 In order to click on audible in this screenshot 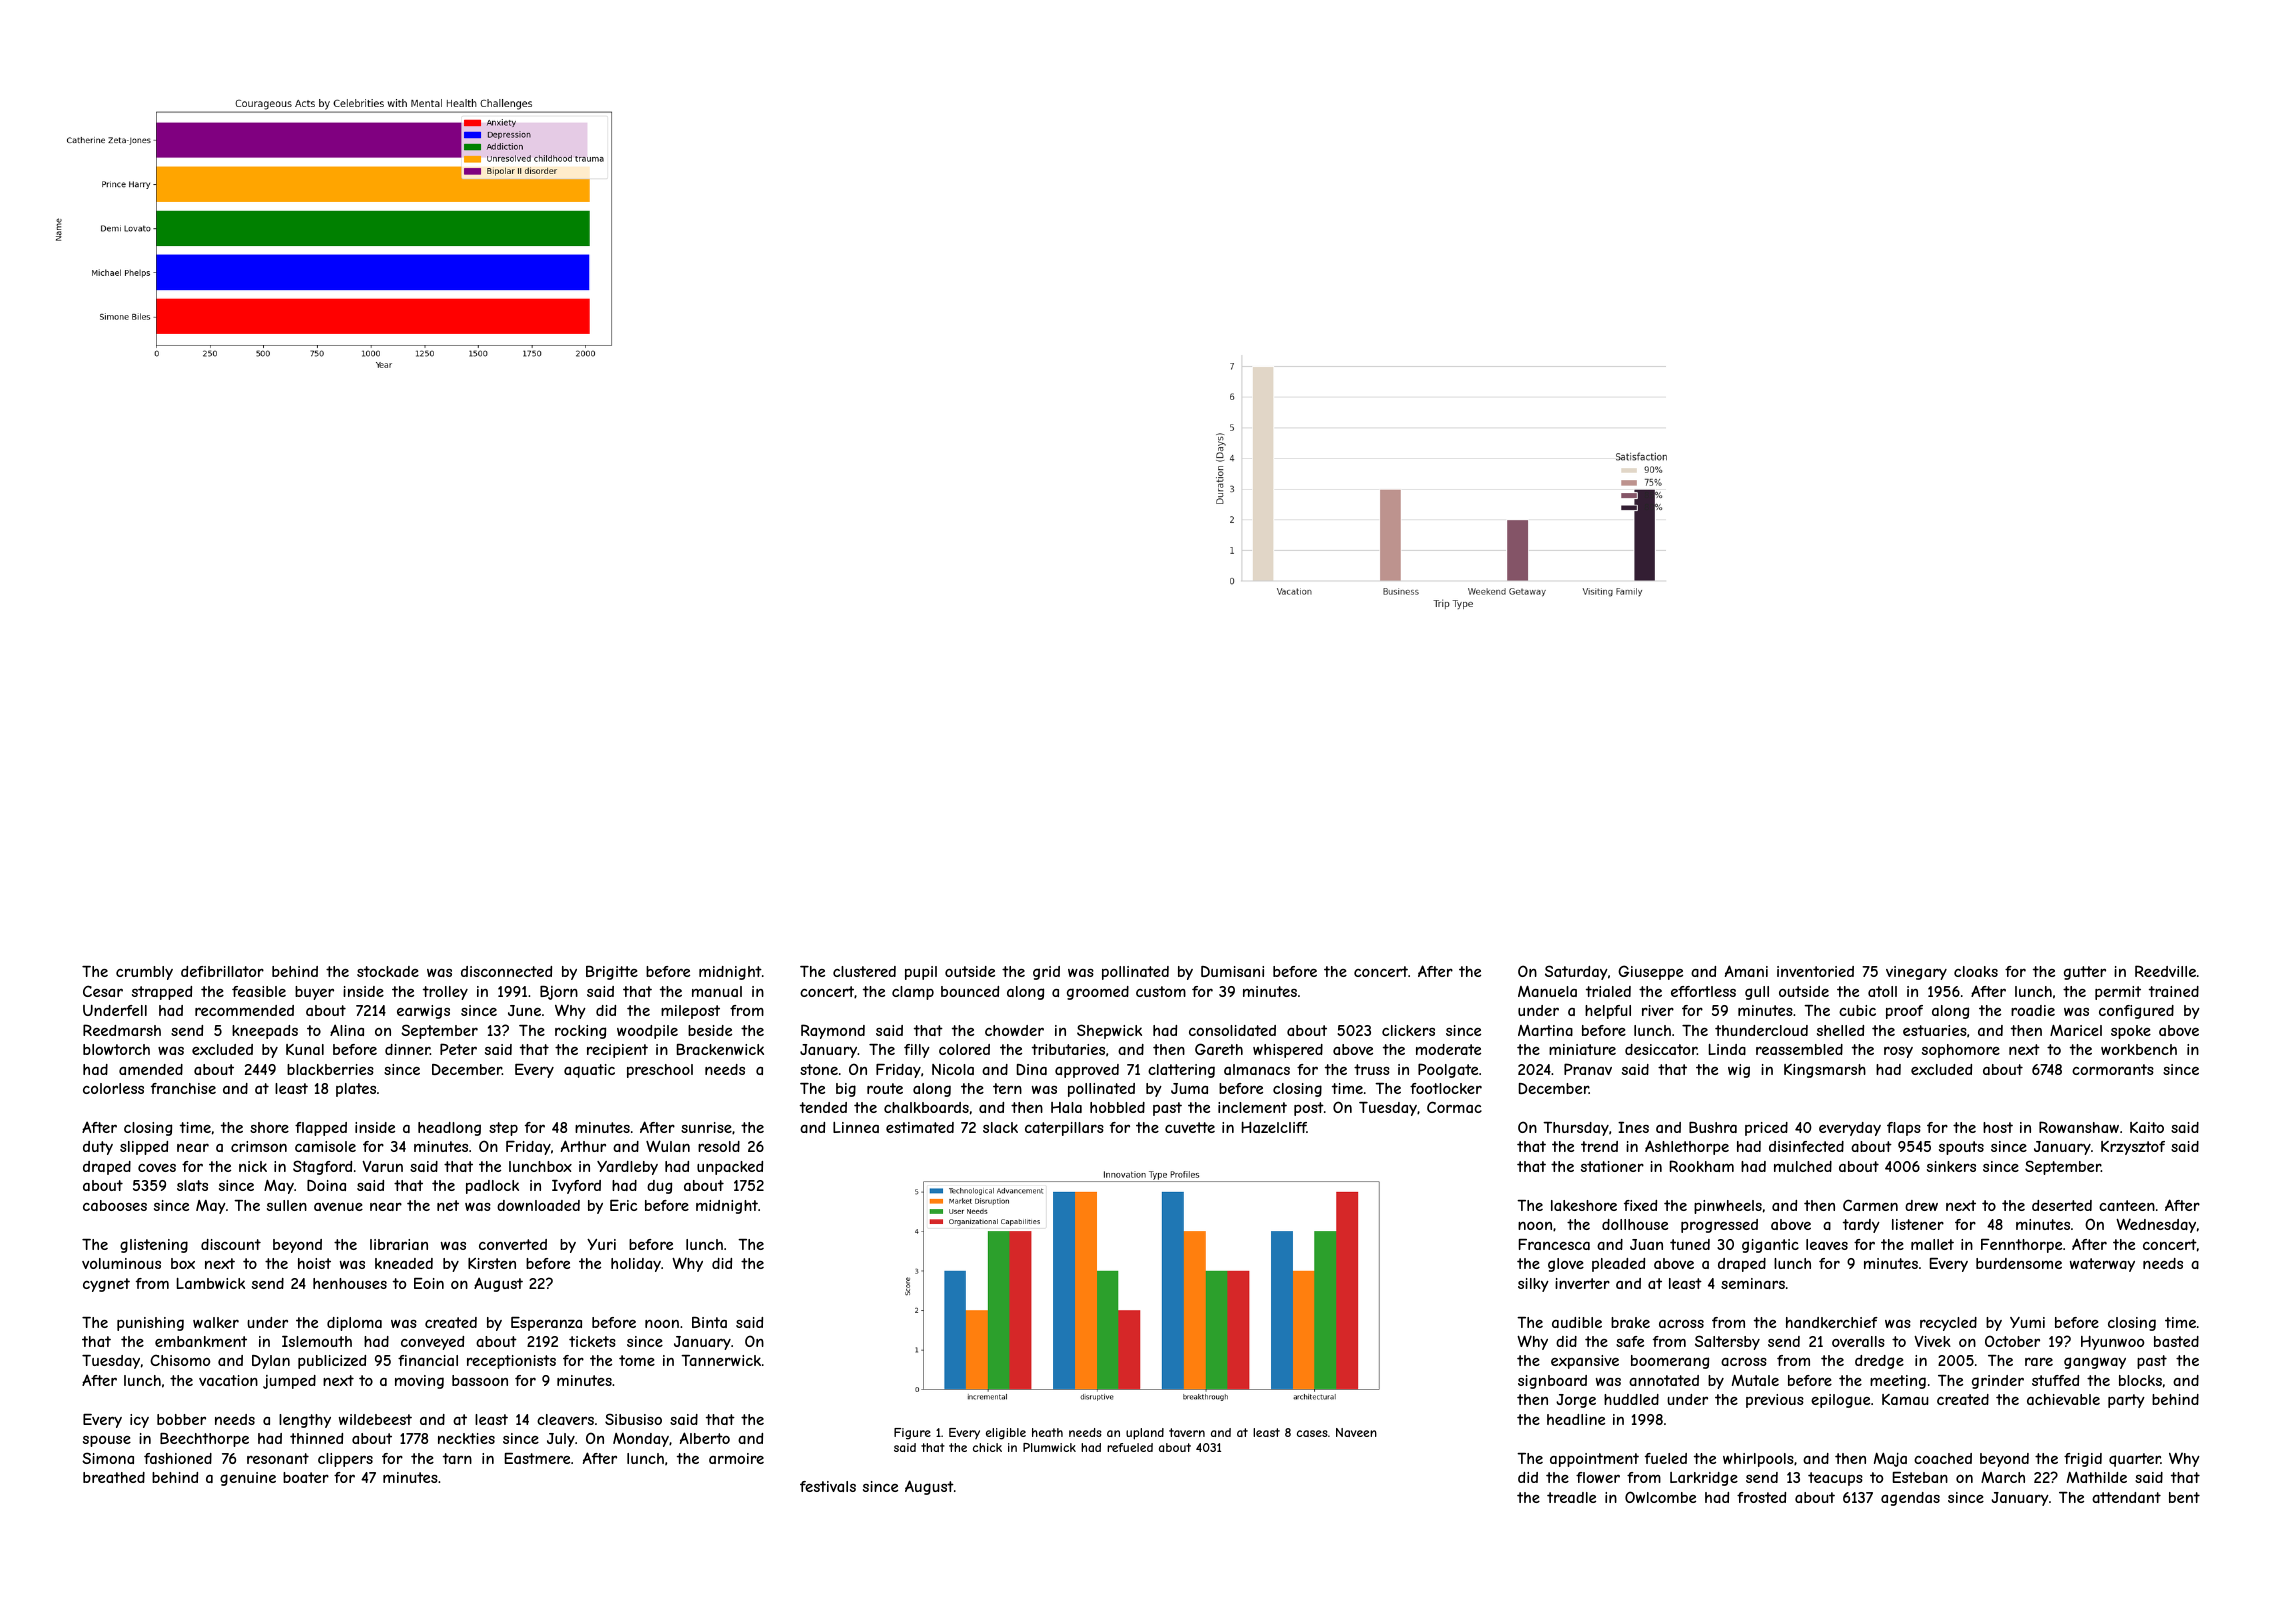, I will do `click(1577, 1322)`.
